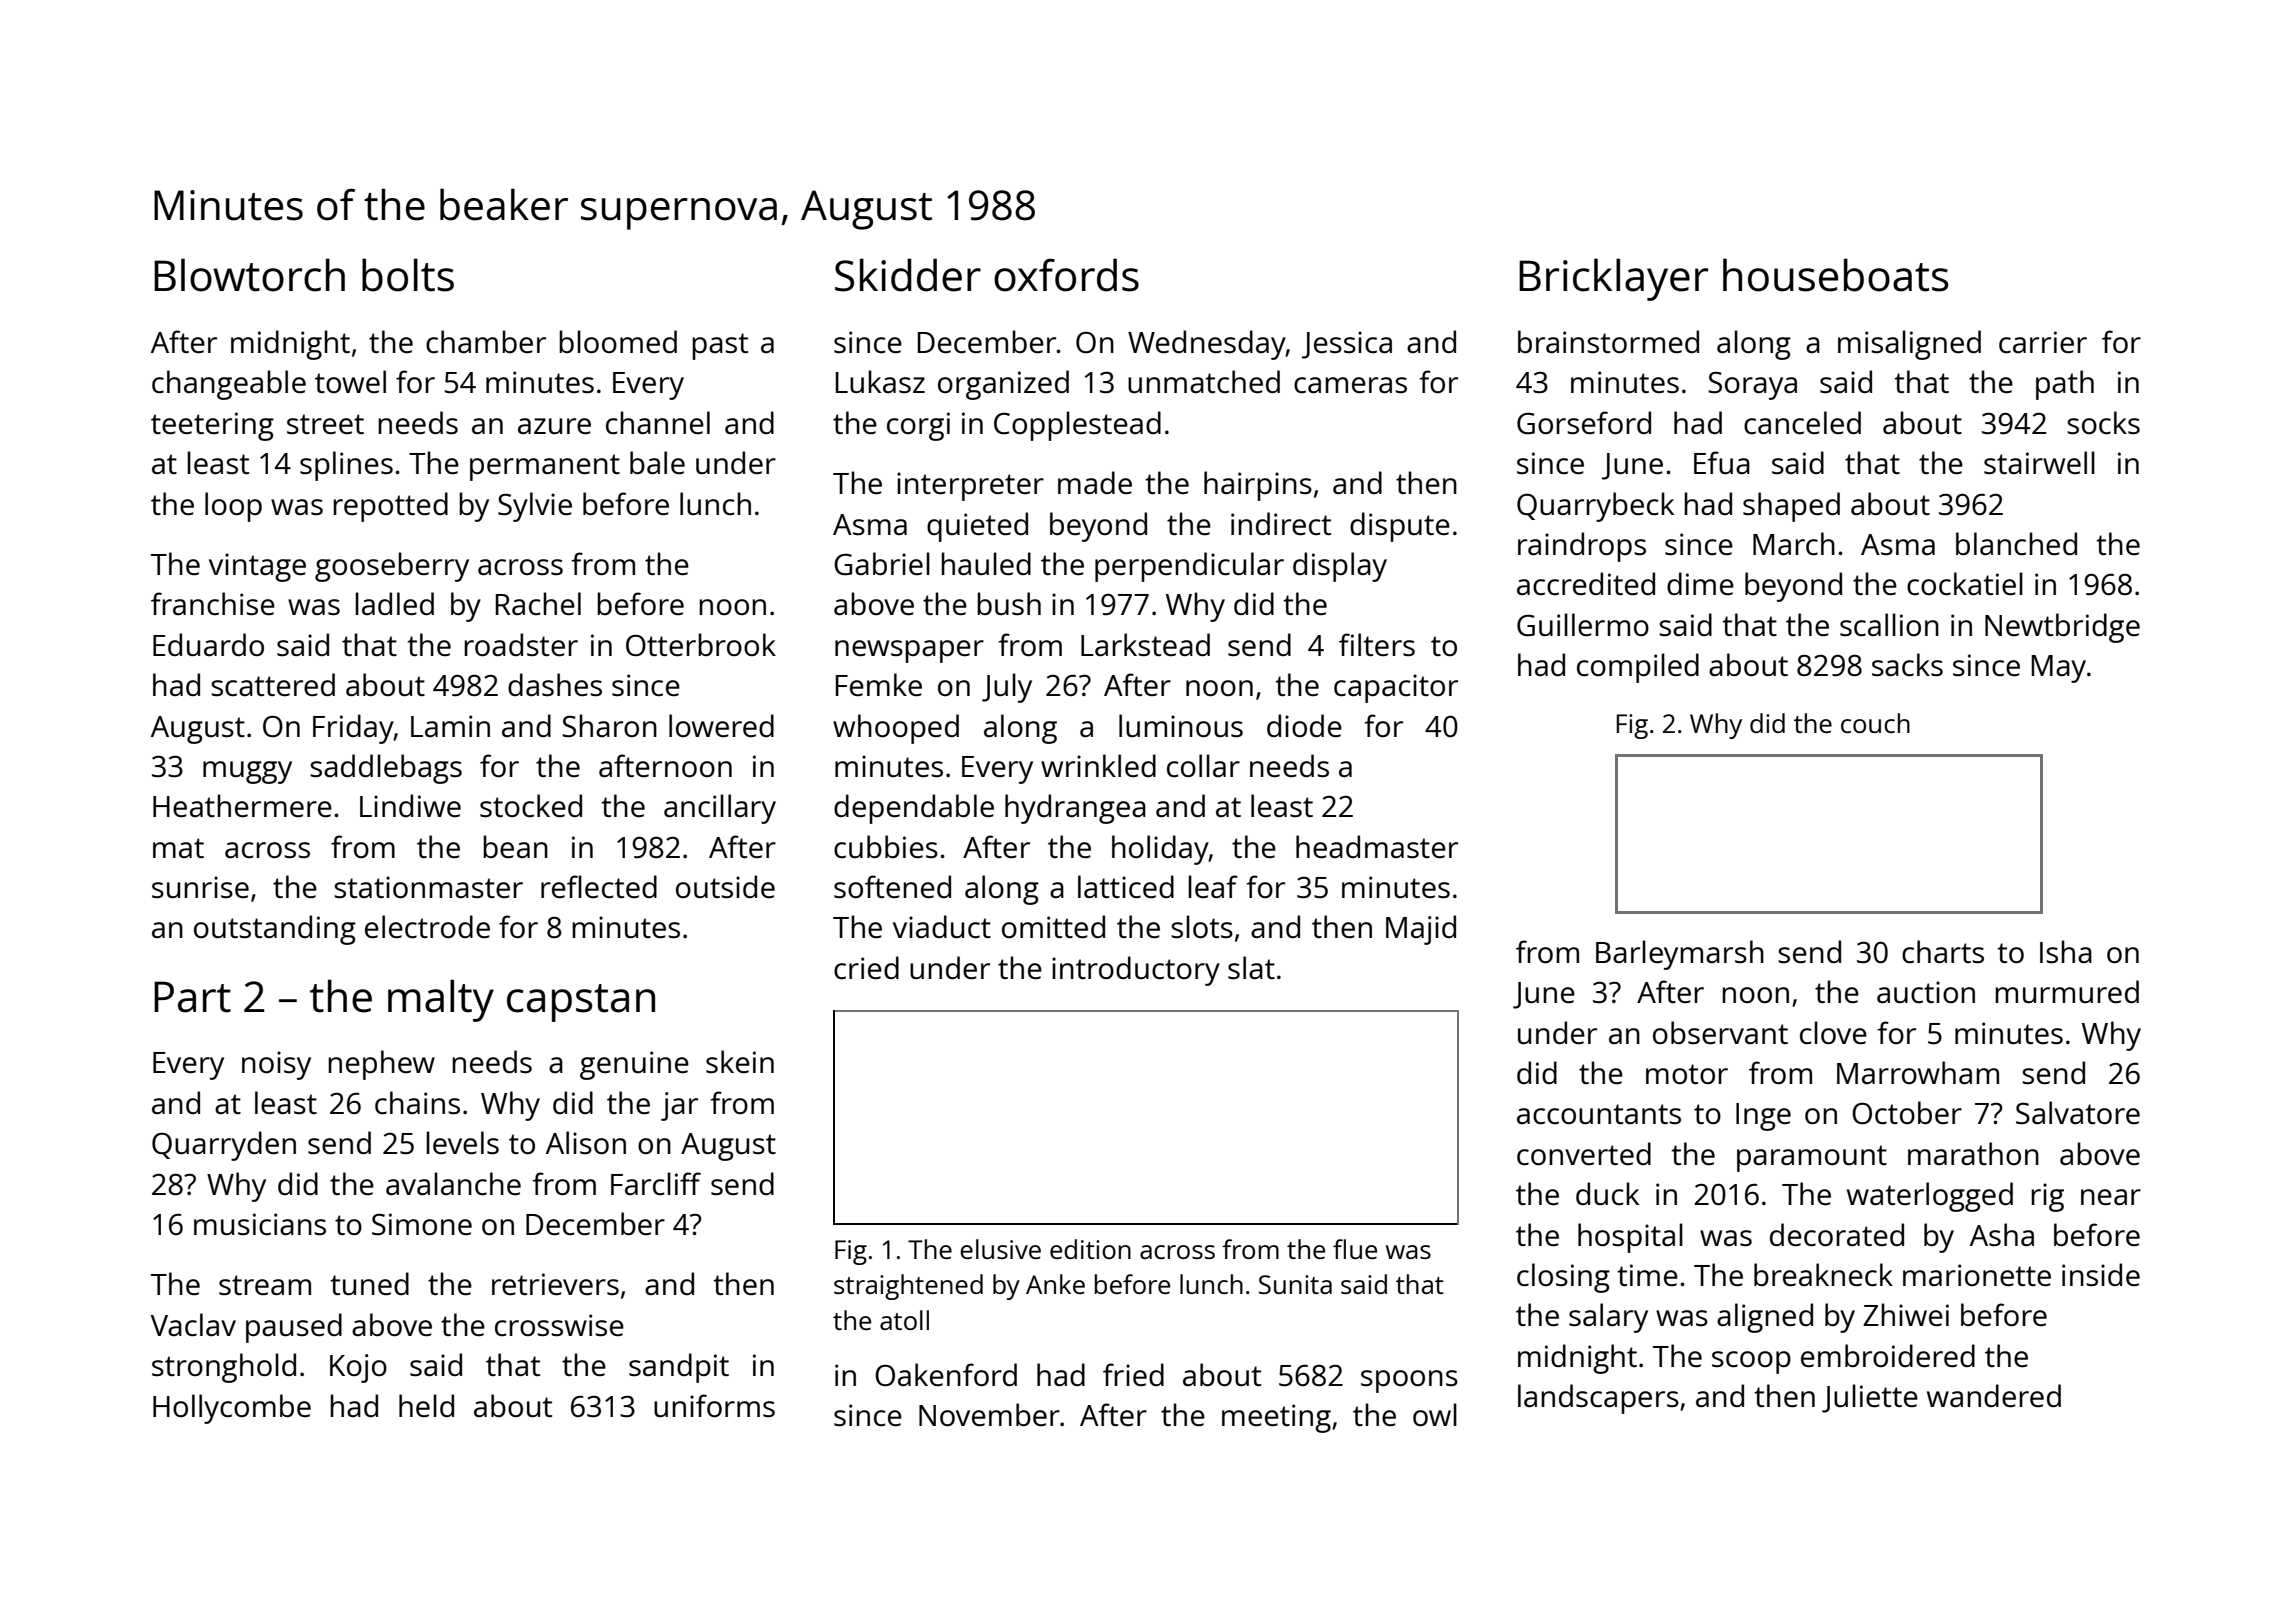  I want to click on Sharon, so click(609, 725).
